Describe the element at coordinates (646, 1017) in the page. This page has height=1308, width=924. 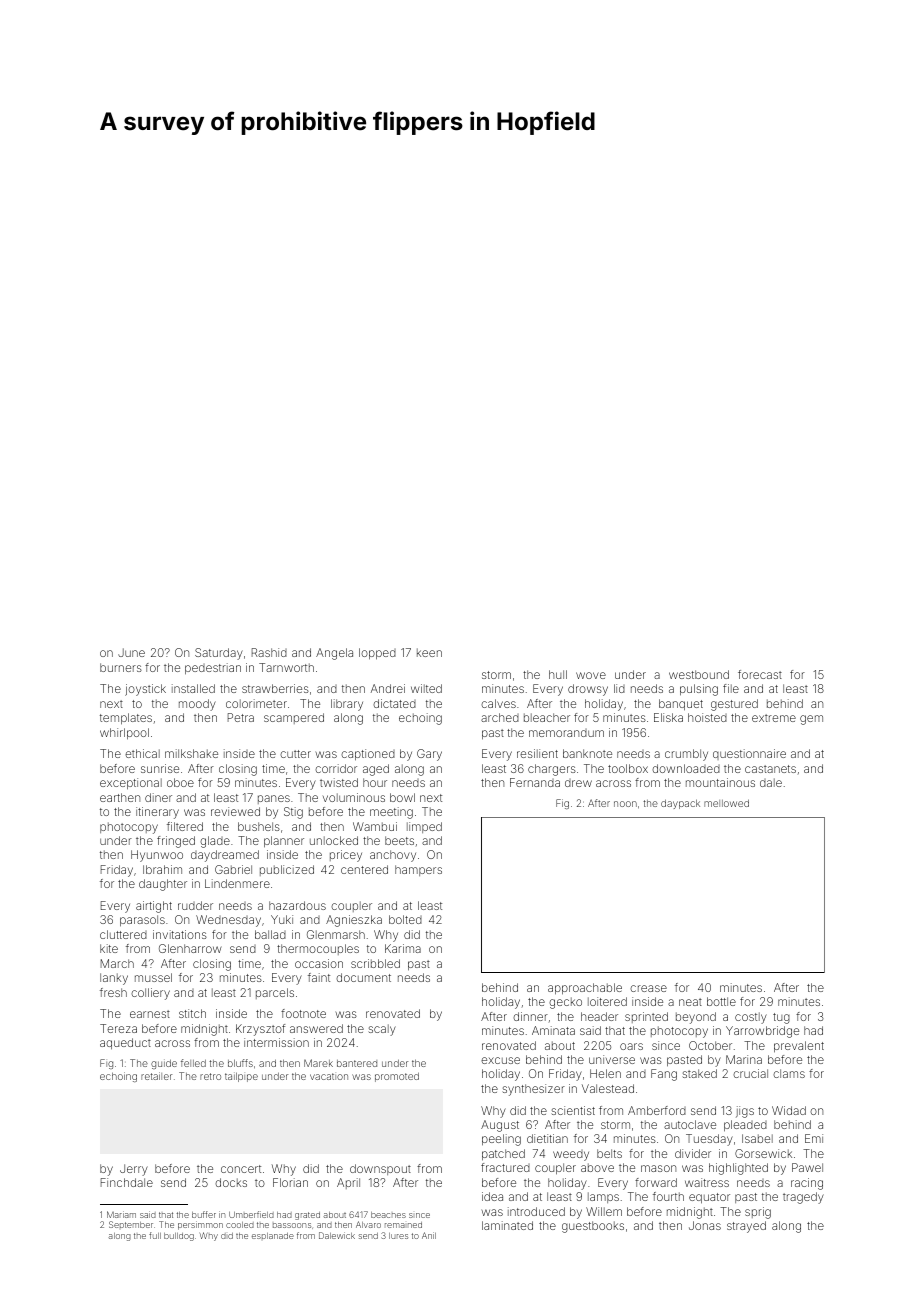
I see `sprinted` at that location.
